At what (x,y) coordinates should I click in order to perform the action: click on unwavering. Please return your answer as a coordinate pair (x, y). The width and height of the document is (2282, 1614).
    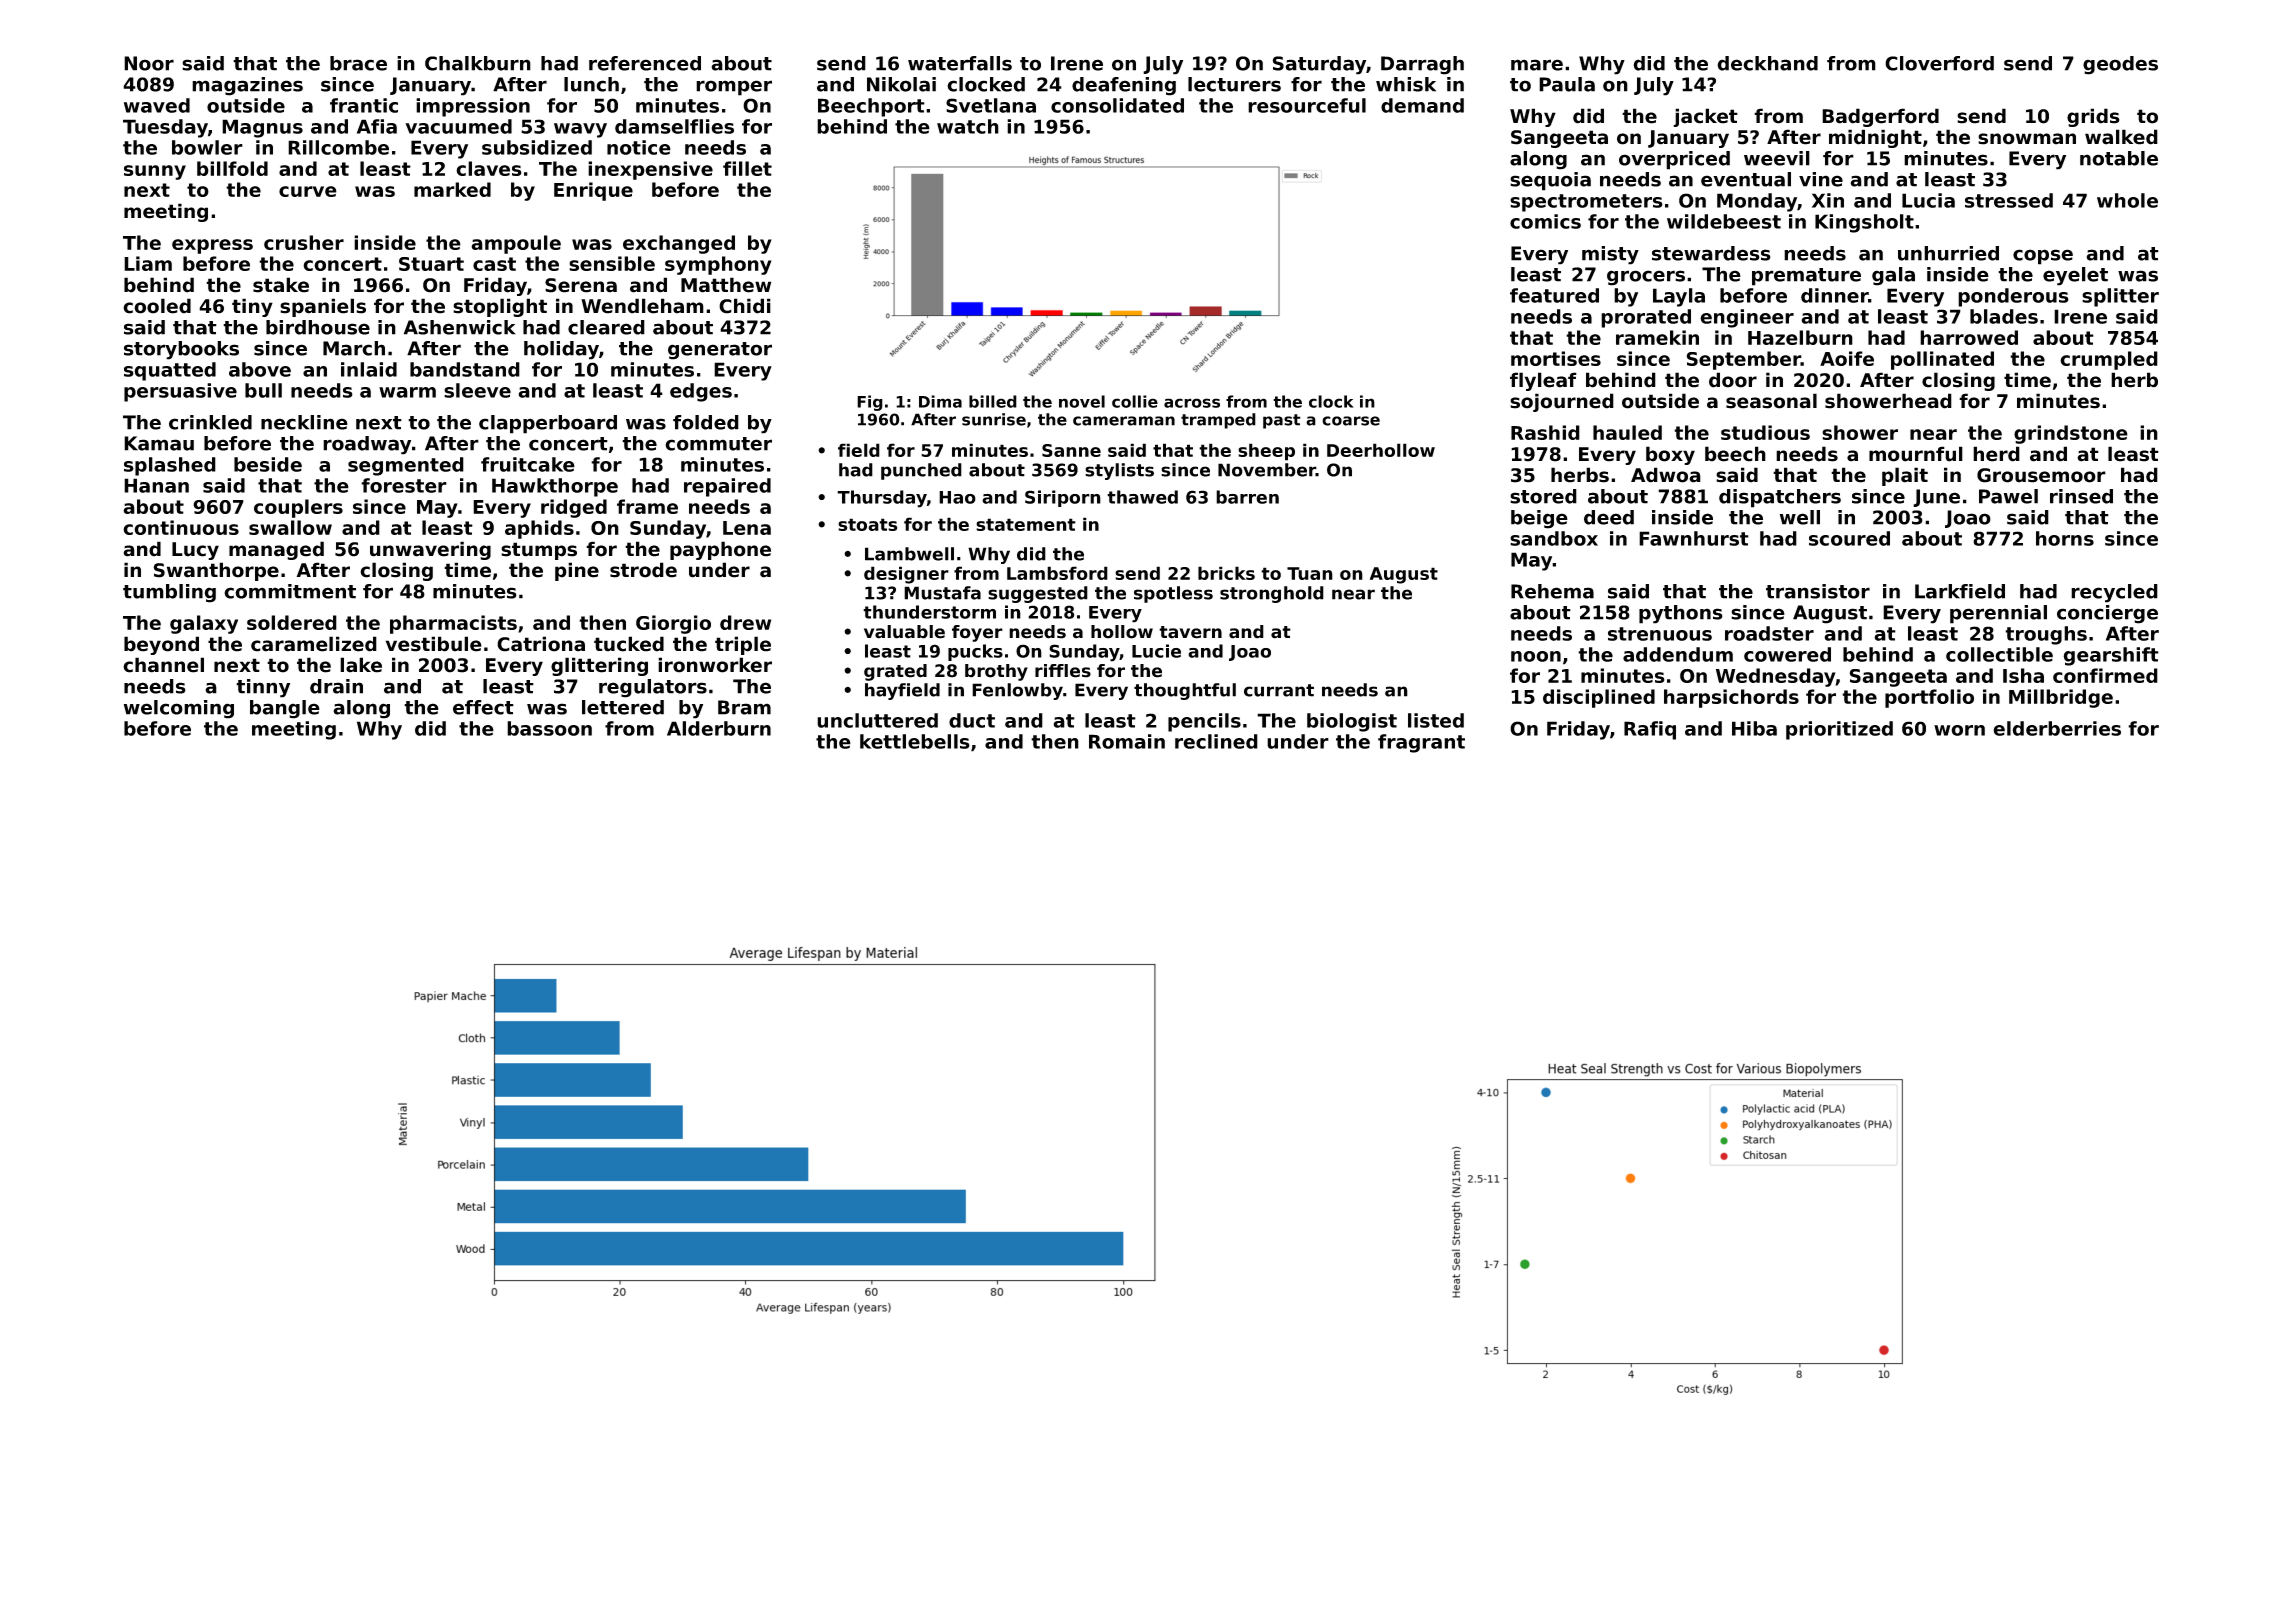
    Looking at the image, I should click on (430, 550).
